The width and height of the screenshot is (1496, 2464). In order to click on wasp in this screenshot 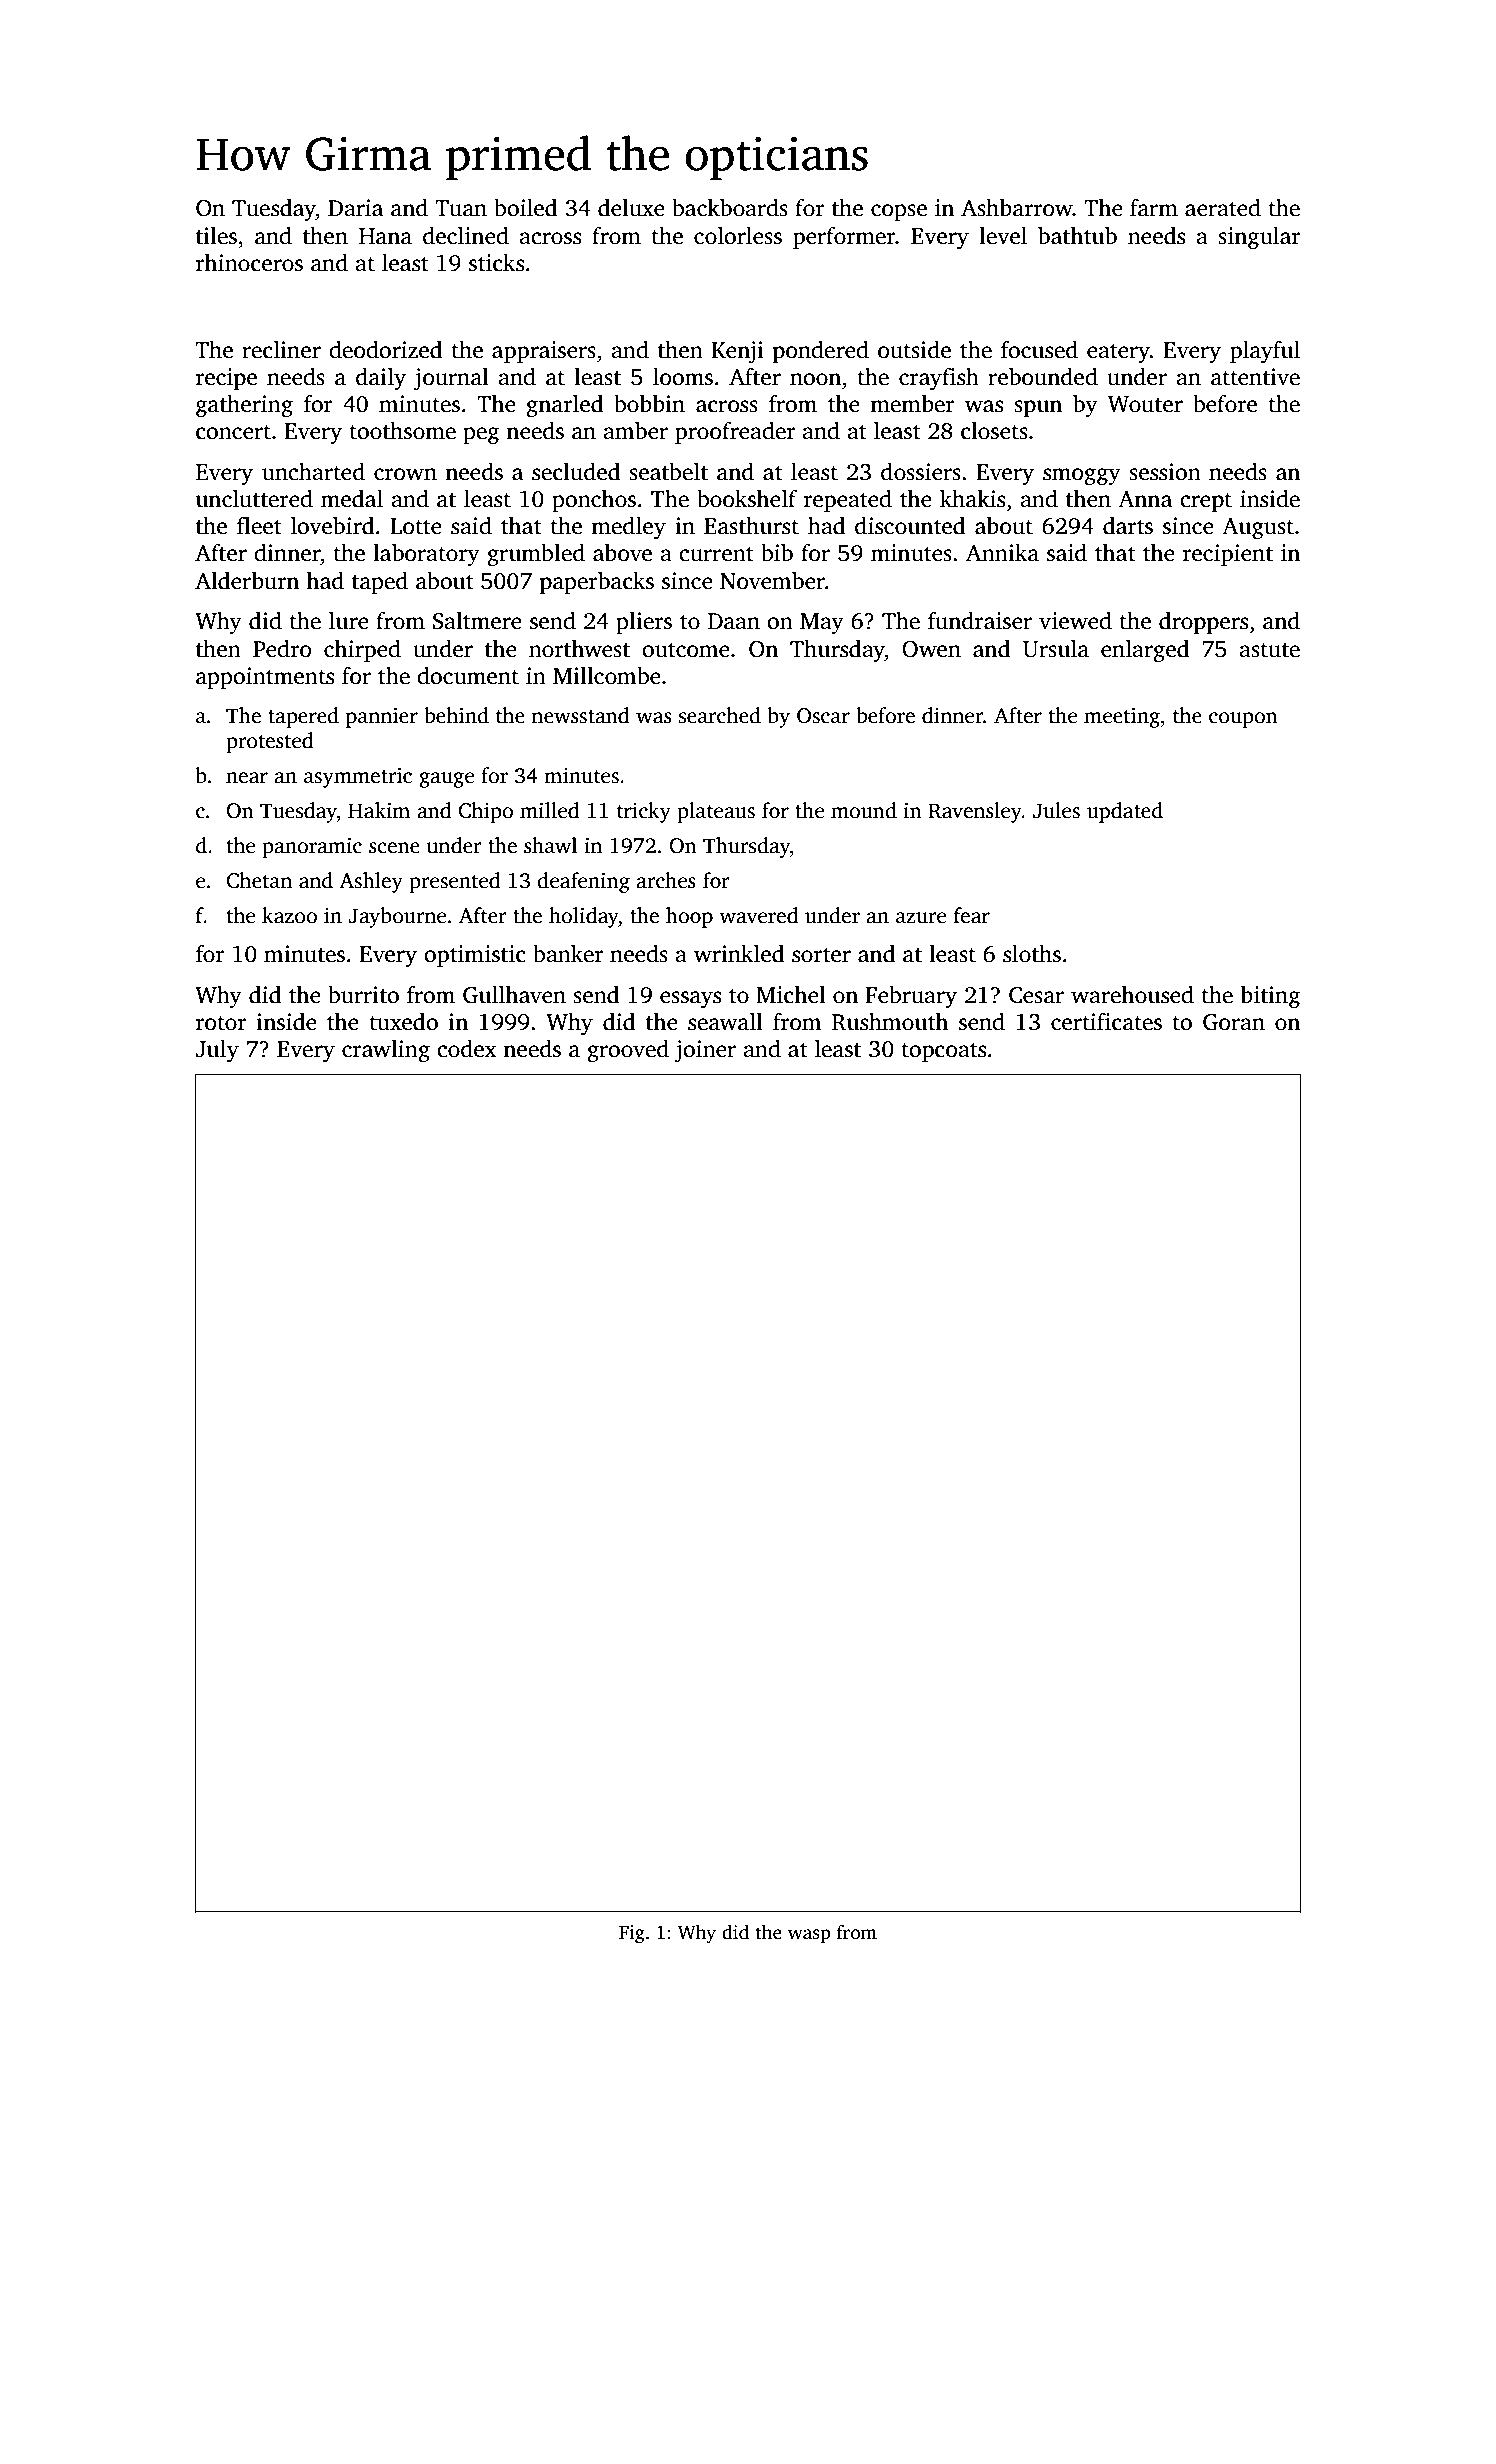, I will do `click(809, 1936)`.
